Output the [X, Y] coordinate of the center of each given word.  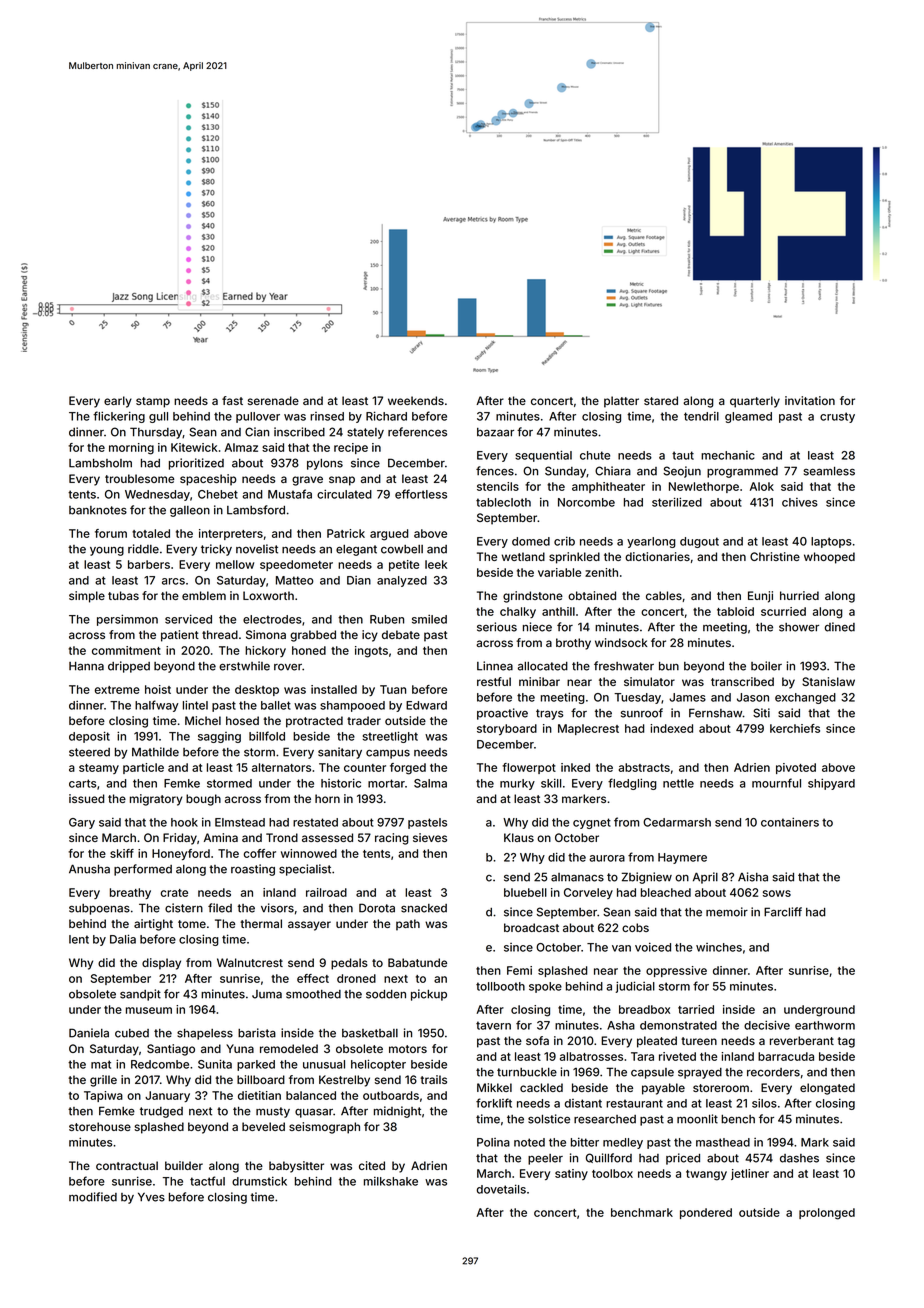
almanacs [577, 877]
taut [683, 455]
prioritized [196, 464]
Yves [151, 1197]
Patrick [346, 533]
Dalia [123, 939]
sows [777, 893]
